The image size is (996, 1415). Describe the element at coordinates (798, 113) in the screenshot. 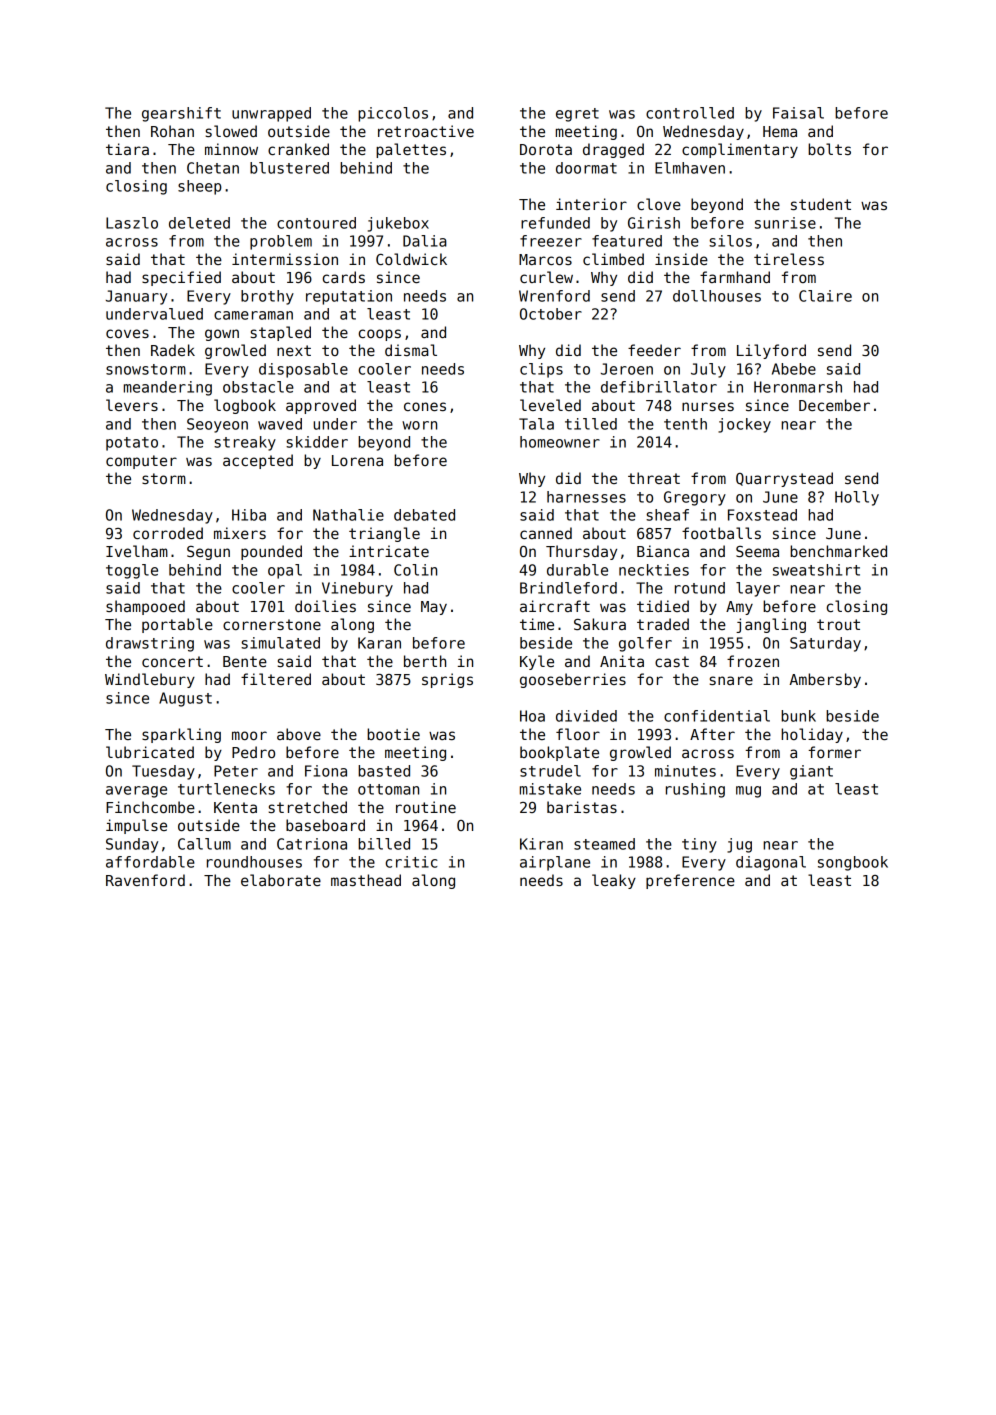

I see `Faisal` at that location.
